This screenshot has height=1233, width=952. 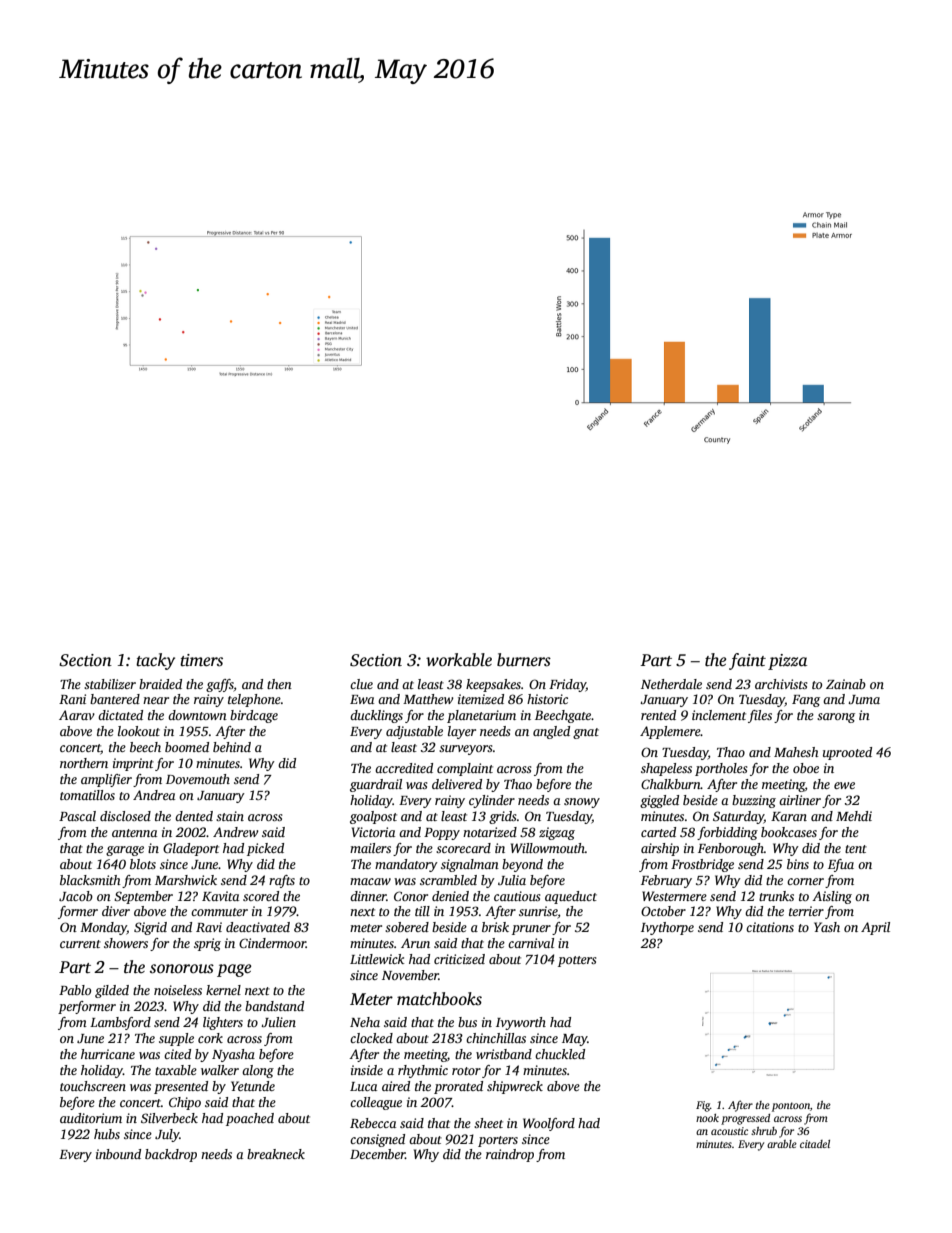 I want to click on hubs, so click(x=107, y=1134).
